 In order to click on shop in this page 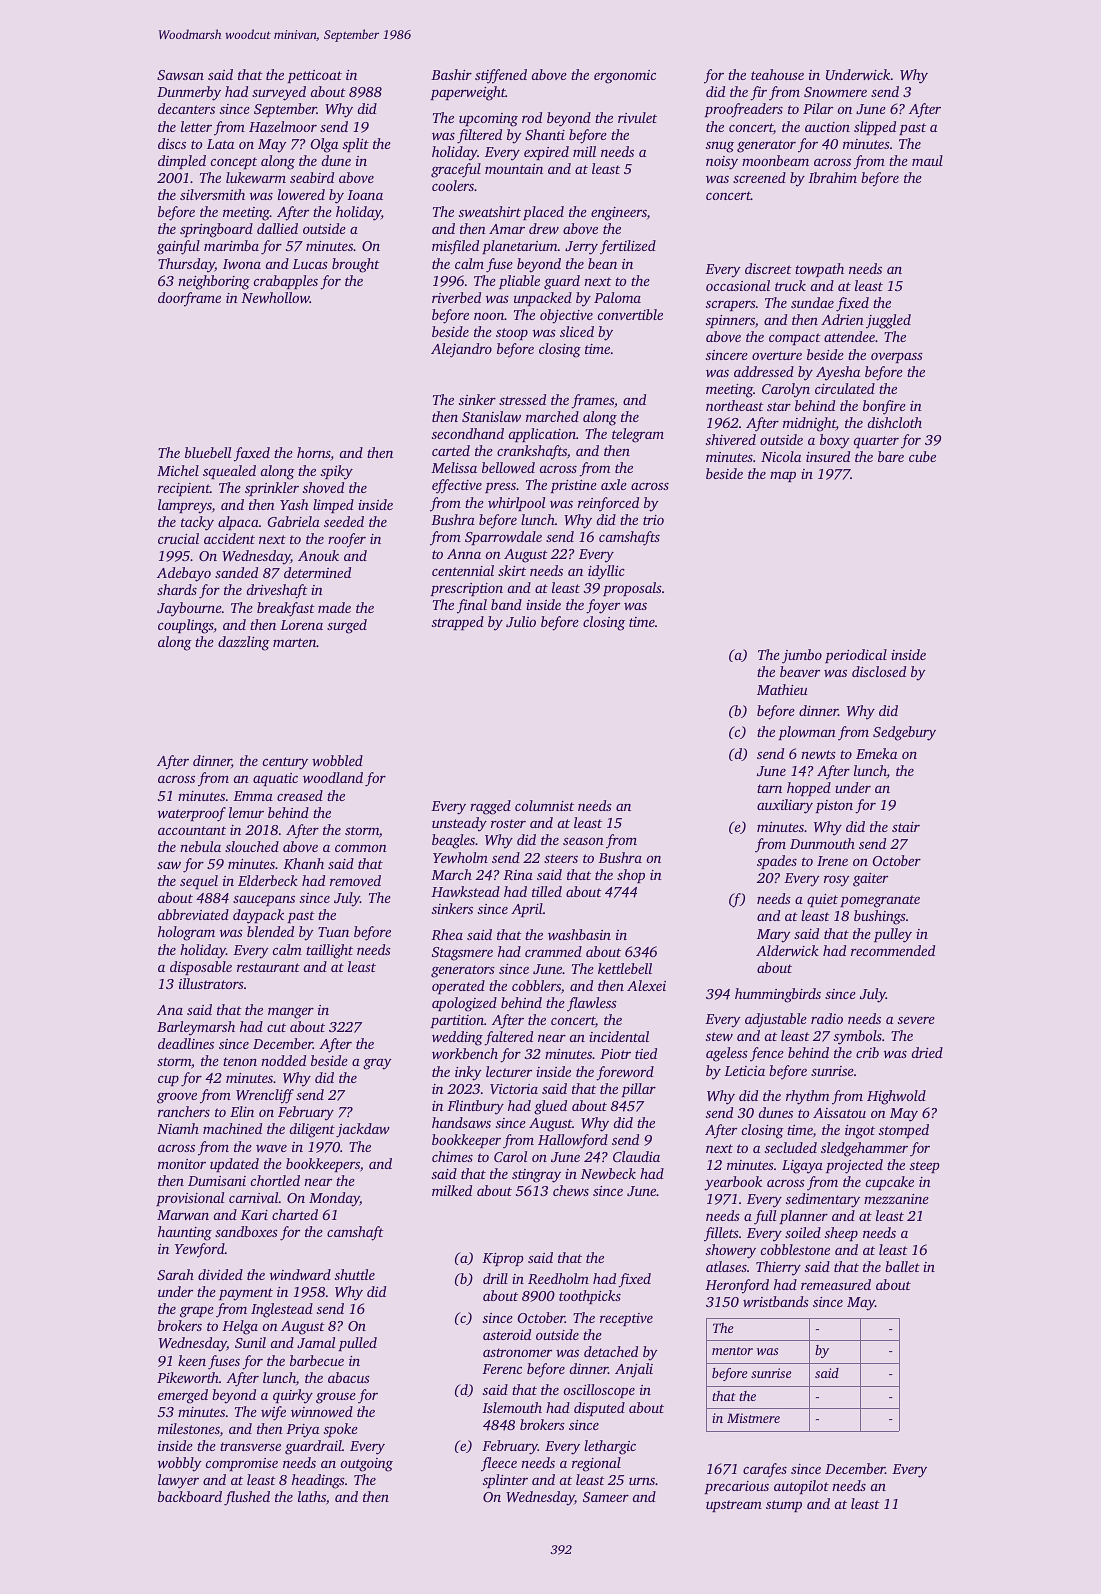, I will do `click(631, 876)`.
